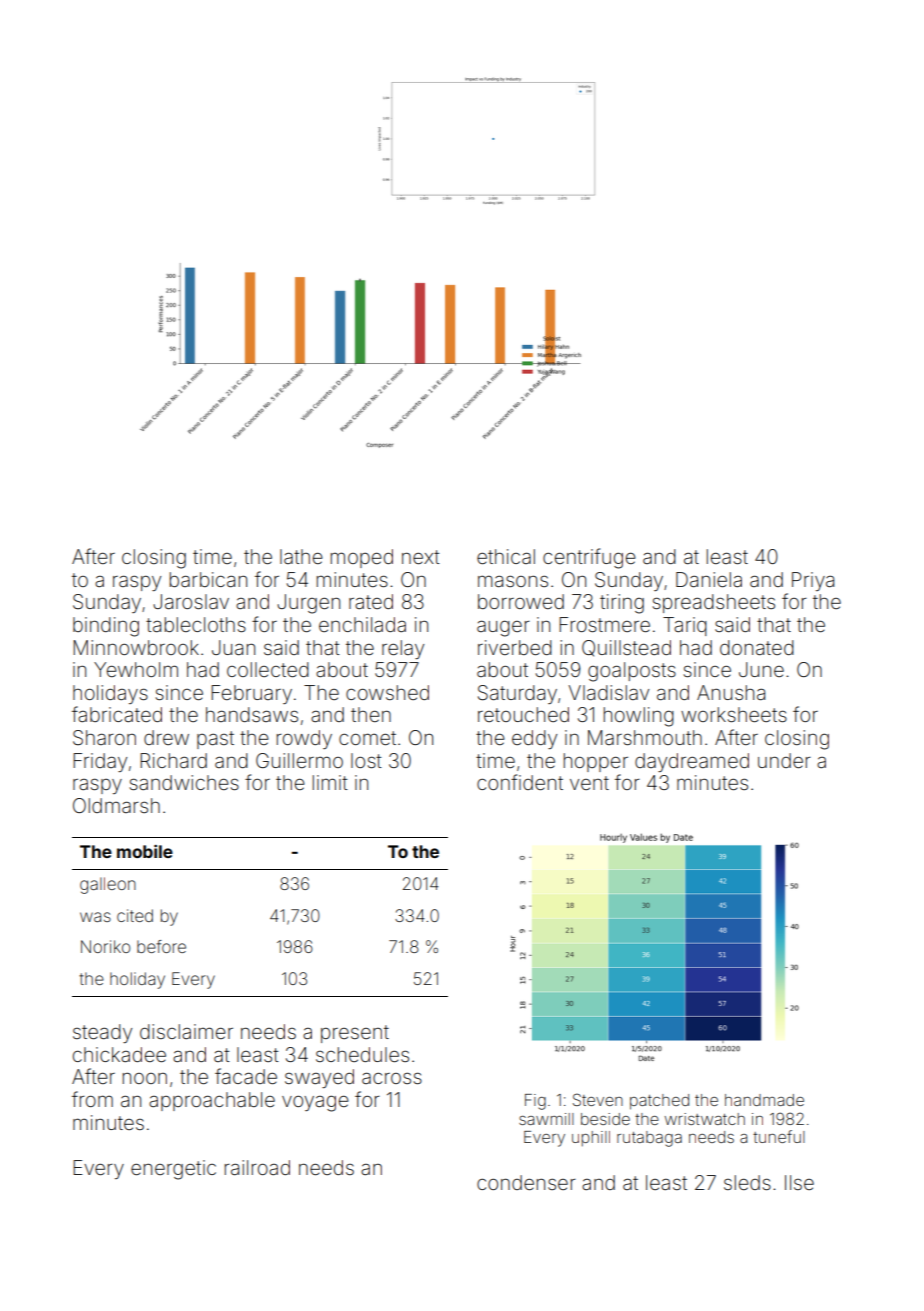 The image size is (924, 1311). Describe the element at coordinates (659, 1102) in the page. I see `patched` at that location.
